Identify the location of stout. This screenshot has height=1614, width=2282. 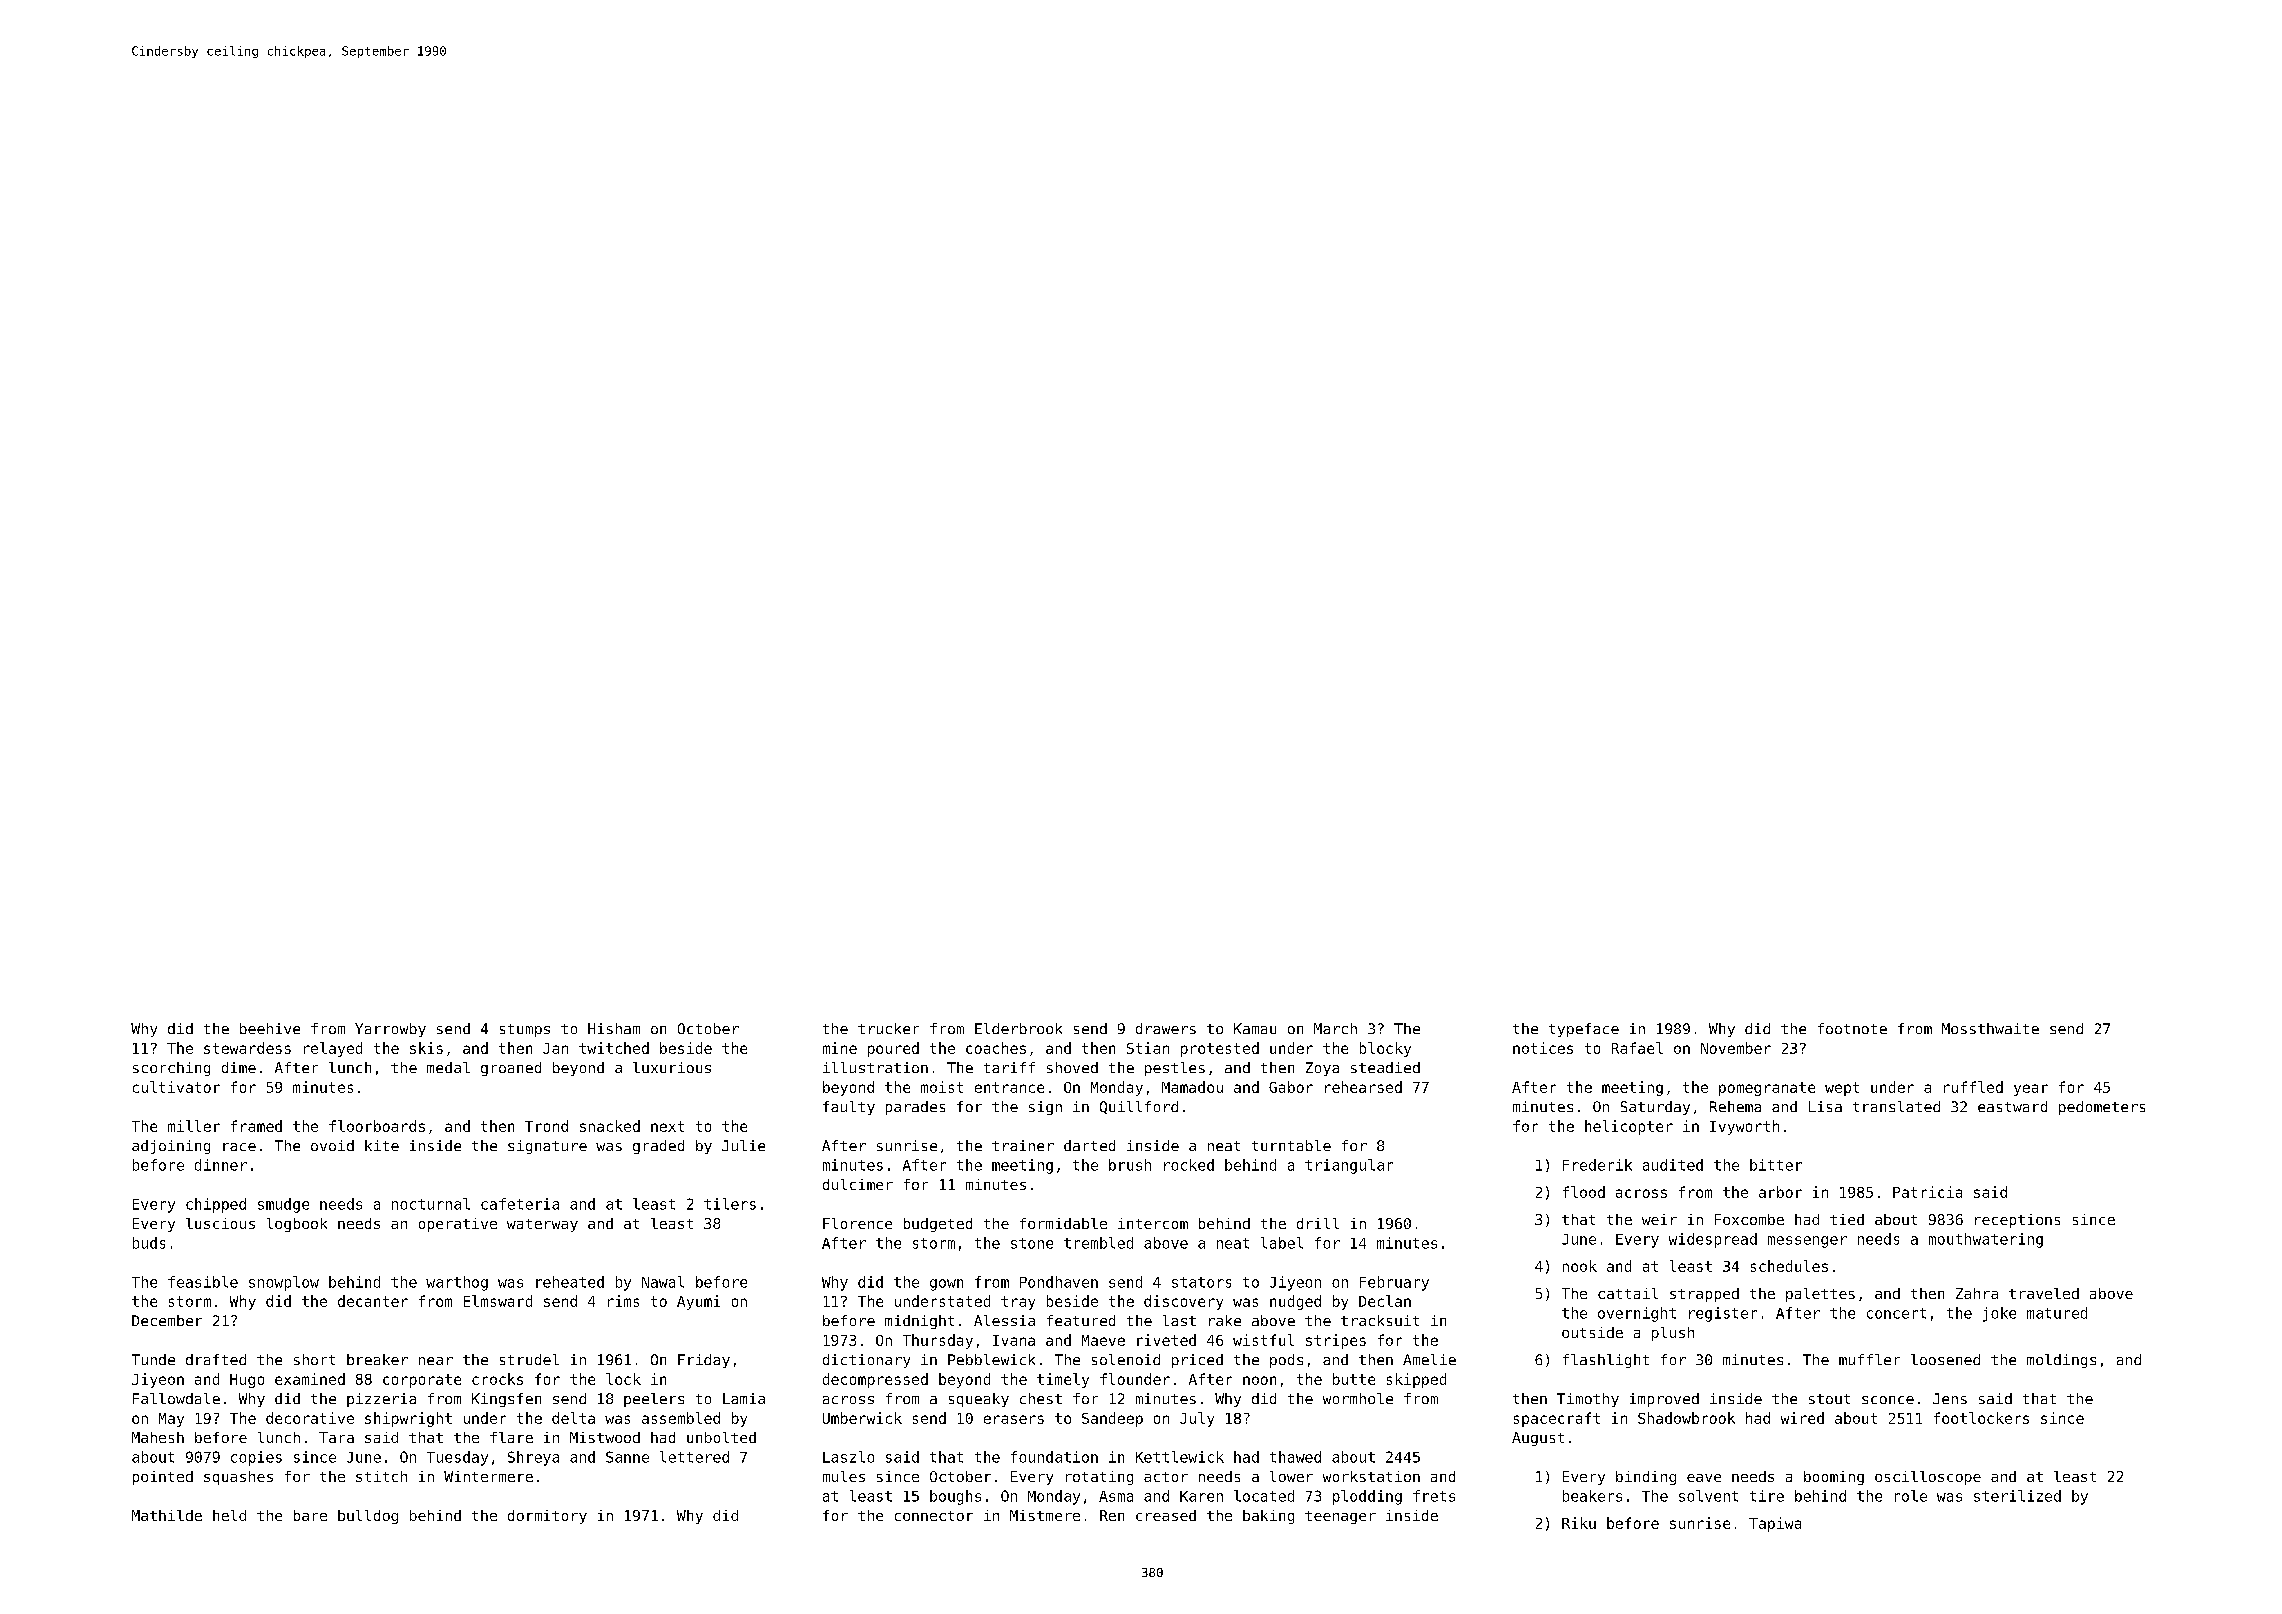
(1829, 1399).
